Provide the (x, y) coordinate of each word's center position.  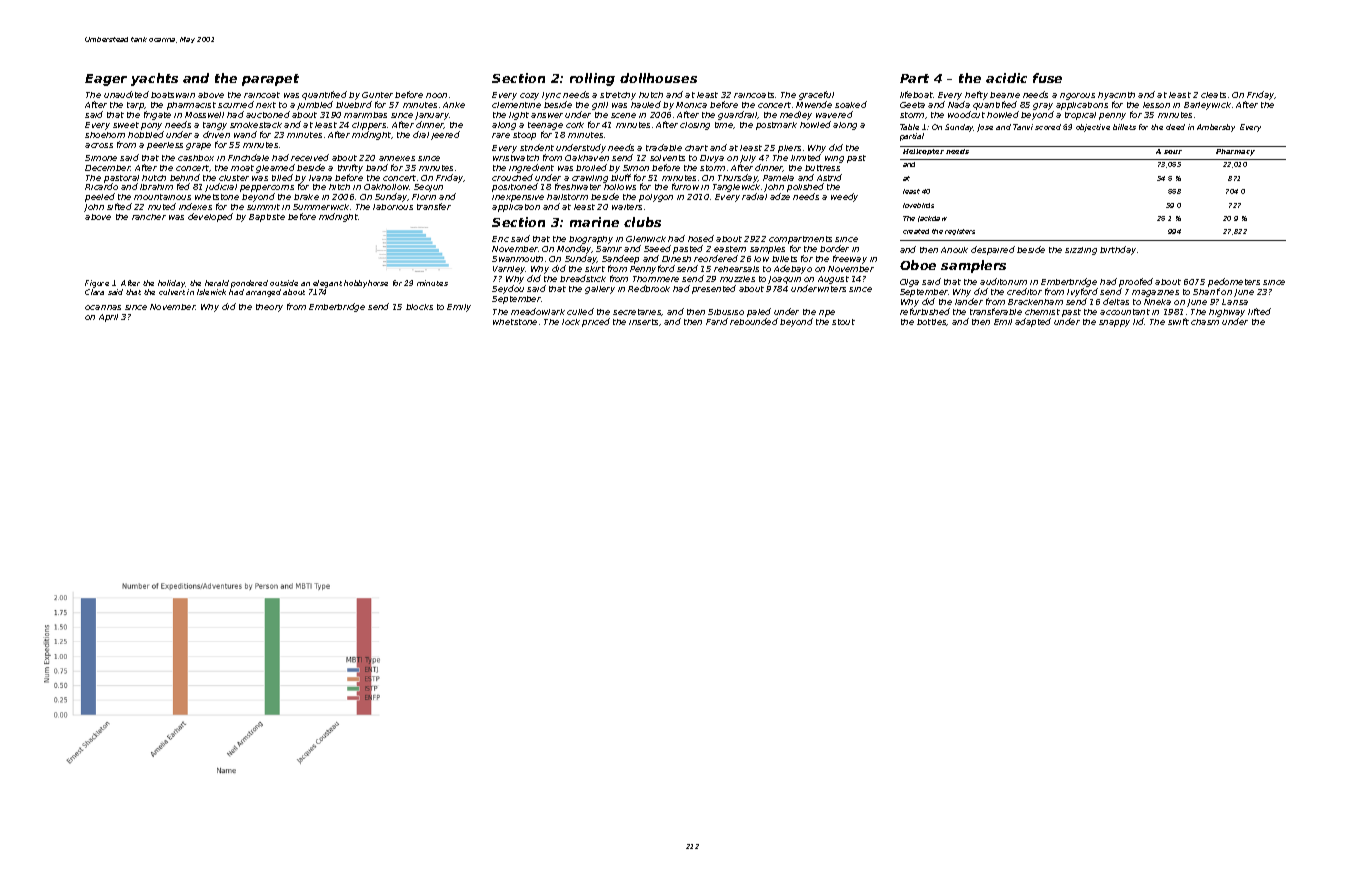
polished (805, 187)
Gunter (377, 95)
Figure (97, 284)
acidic (1006, 78)
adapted (1033, 322)
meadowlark (538, 311)
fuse (1047, 78)
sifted (119, 206)
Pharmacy (1235, 152)
